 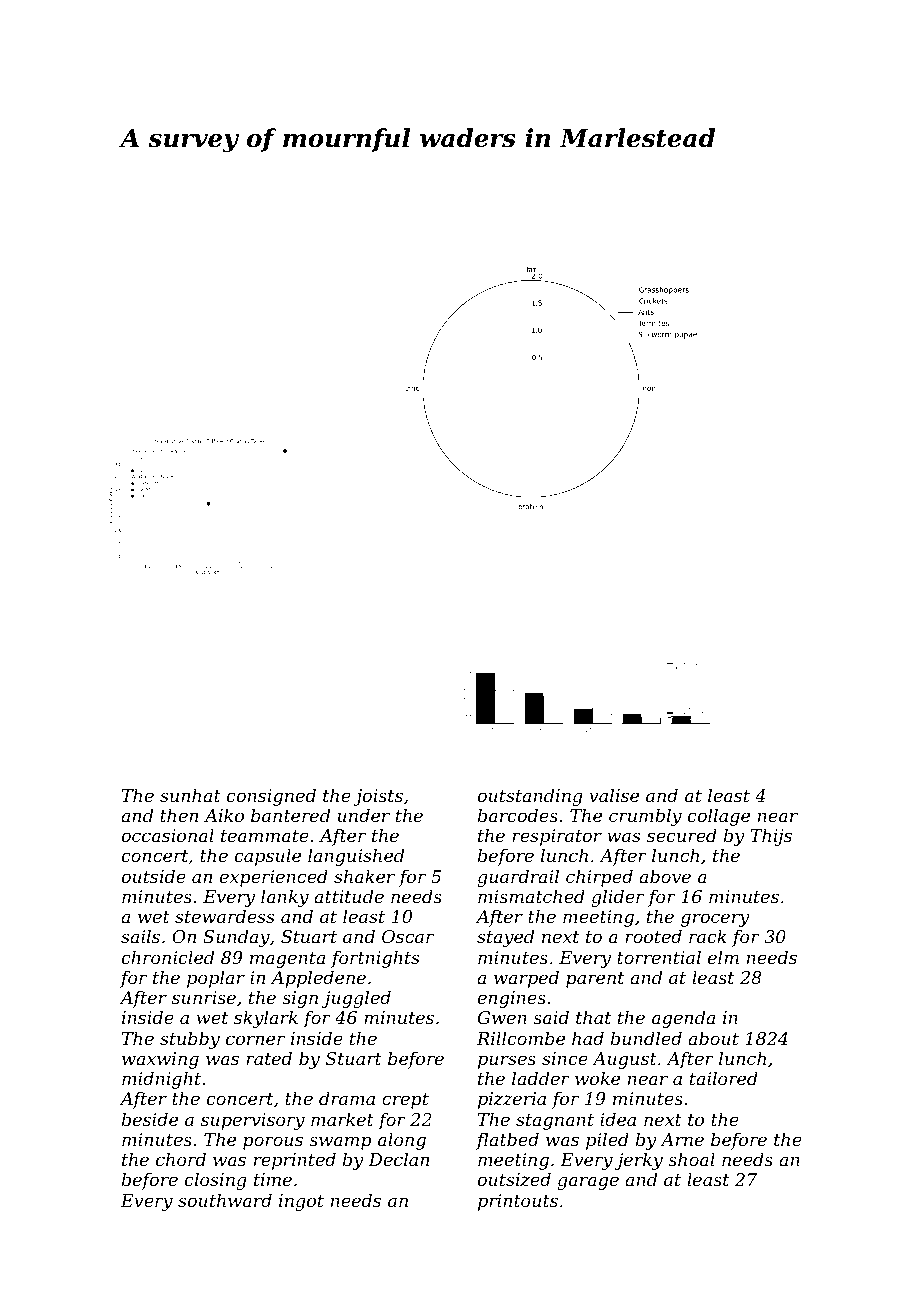 What do you see at coordinates (364, 815) in the image?
I see `under` at bounding box center [364, 815].
